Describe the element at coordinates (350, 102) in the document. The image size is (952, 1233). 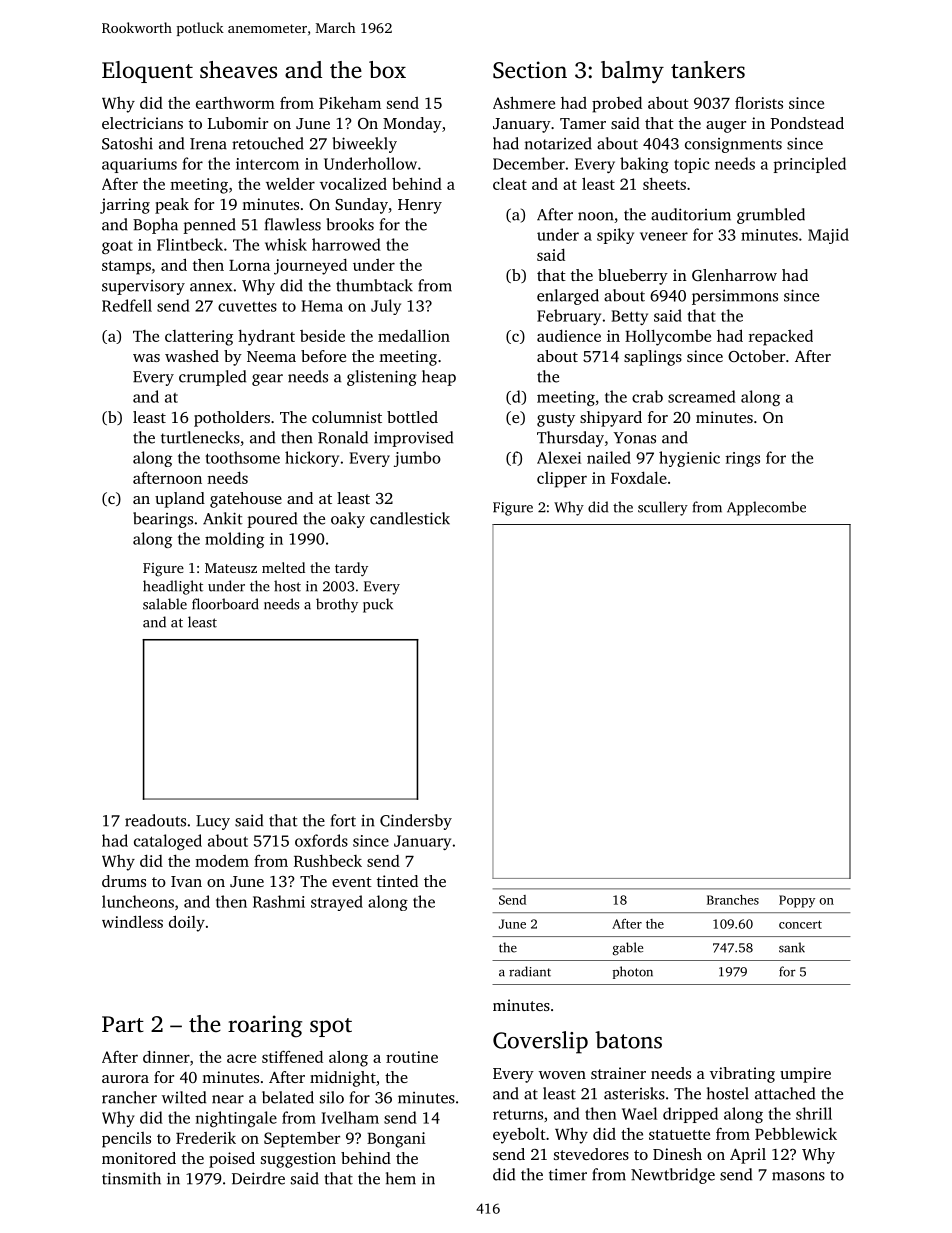
I see `Pikeham` at that location.
